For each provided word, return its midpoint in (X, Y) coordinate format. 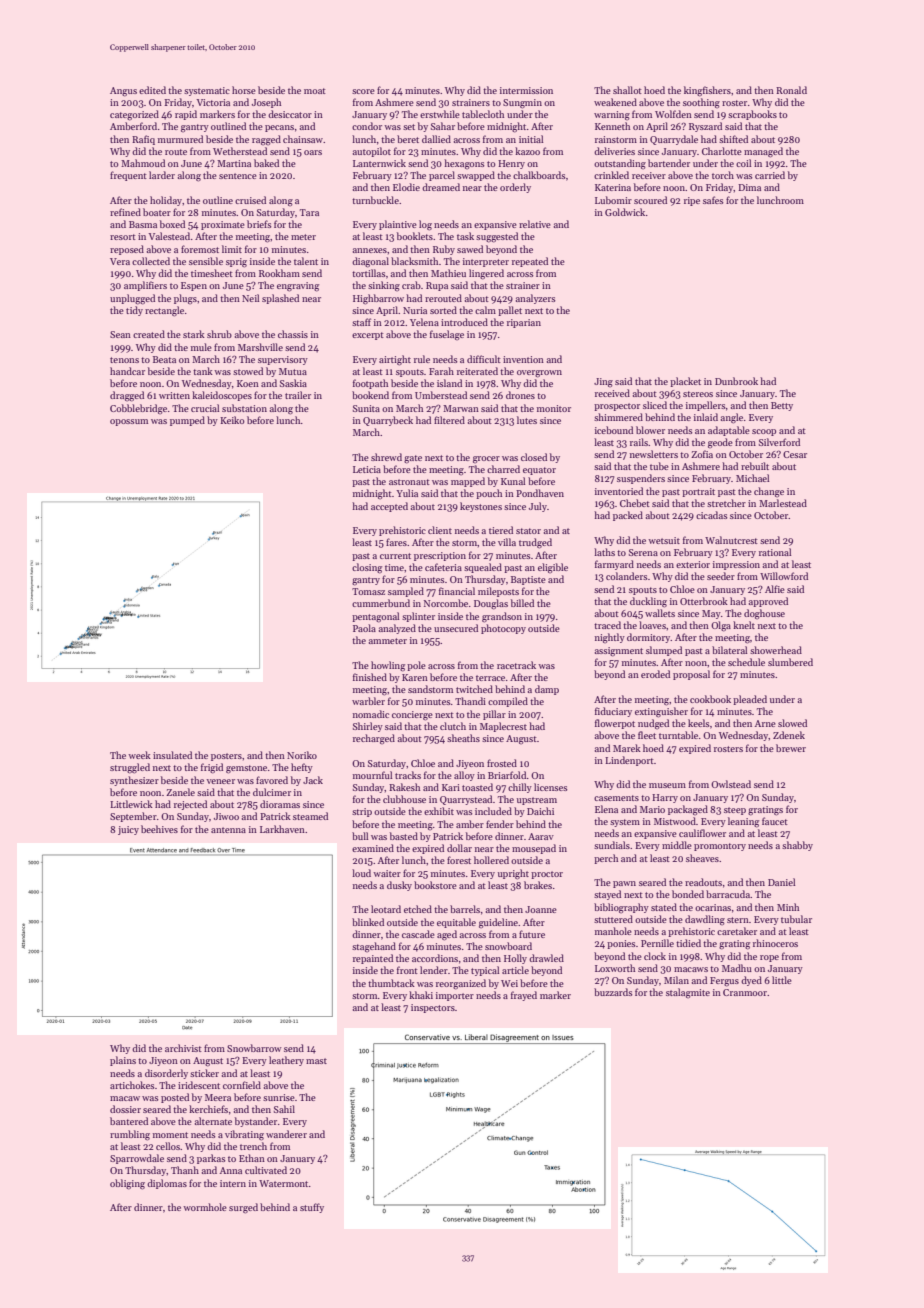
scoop (764, 432)
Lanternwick (379, 163)
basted (404, 836)
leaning (743, 822)
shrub (219, 334)
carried (770, 175)
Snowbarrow (254, 1048)
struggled (130, 768)
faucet (775, 821)
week (139, 755)
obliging (127, 1184)
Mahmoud (143, 163)
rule (422, 359)
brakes (538, 885)
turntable (678, 735)
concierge (412, 716)
